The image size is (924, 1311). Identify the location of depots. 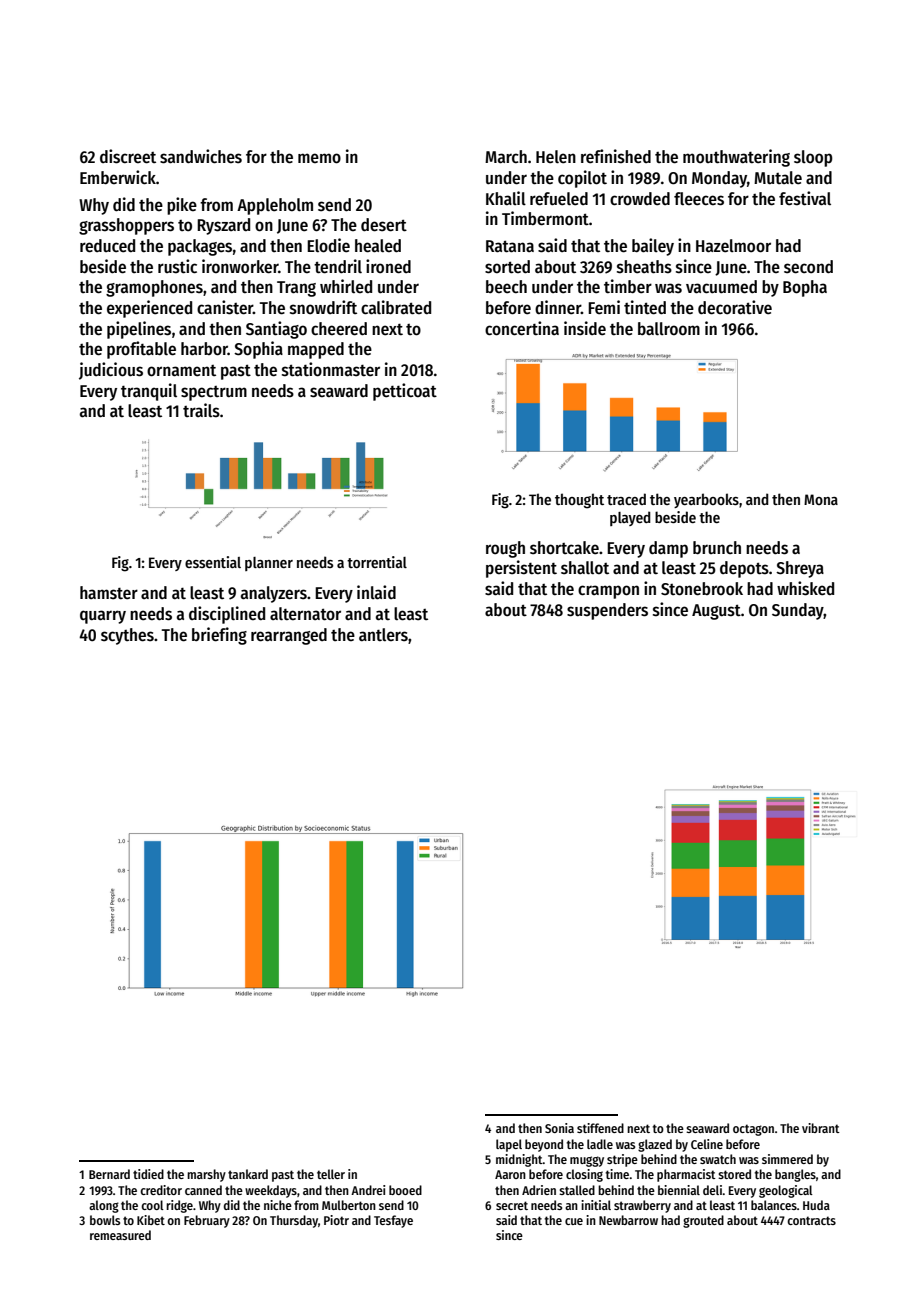
(744, 569).
